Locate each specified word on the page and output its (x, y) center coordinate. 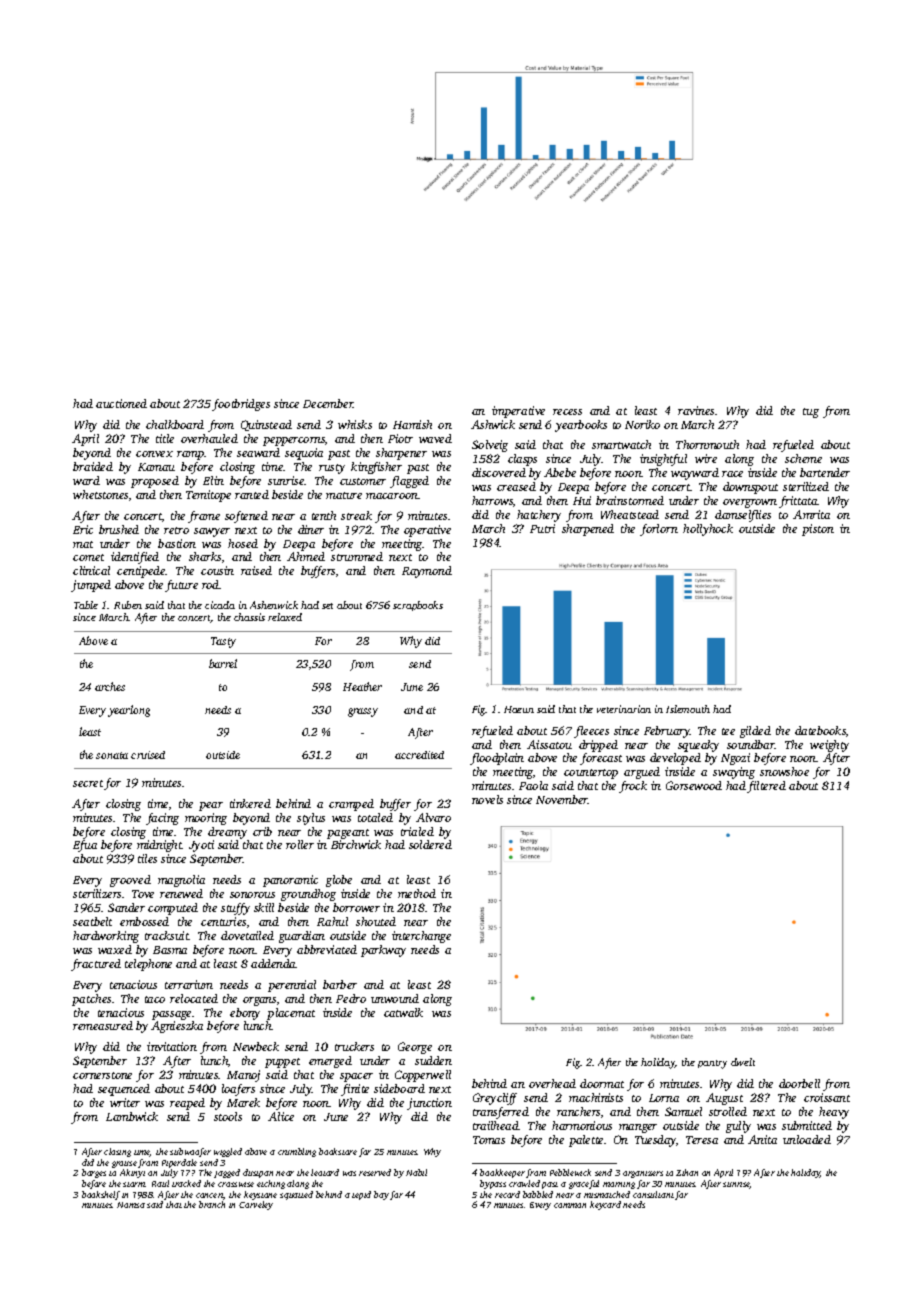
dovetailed (247, 935)
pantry (712, 1064)
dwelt (743, 1062)
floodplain (497, 759)
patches (91, 1000)
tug (811, 413)
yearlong (129, 711)
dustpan (258, 1173)
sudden (433, 1060)
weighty (829, 746)
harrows (492, 500)
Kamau (156, 467)
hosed (243, 543)
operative (427, 531)
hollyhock (708, 530)
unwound (395, 998)
